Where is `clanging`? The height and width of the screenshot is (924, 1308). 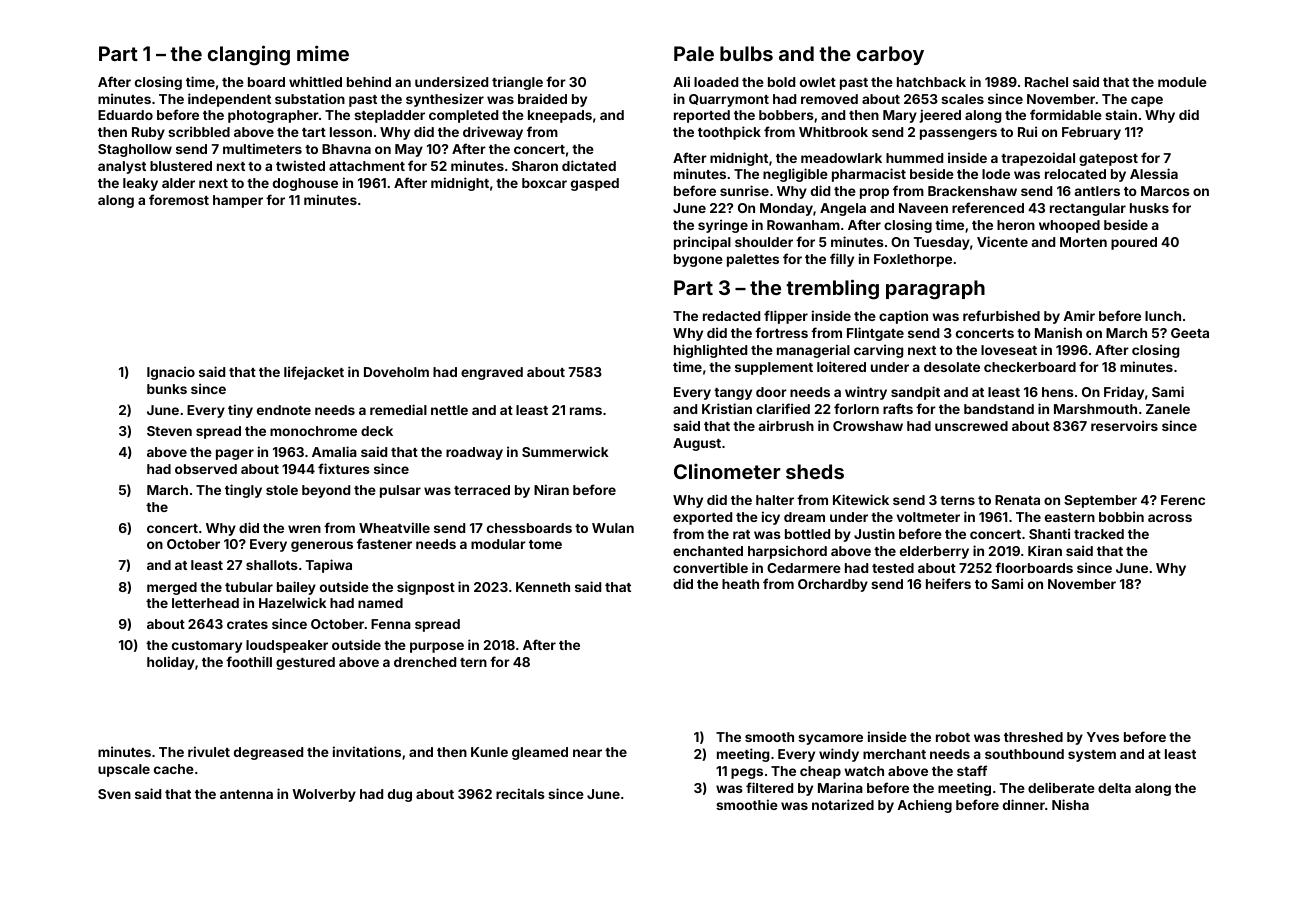
clanging is located at coordinates (249, 55).
